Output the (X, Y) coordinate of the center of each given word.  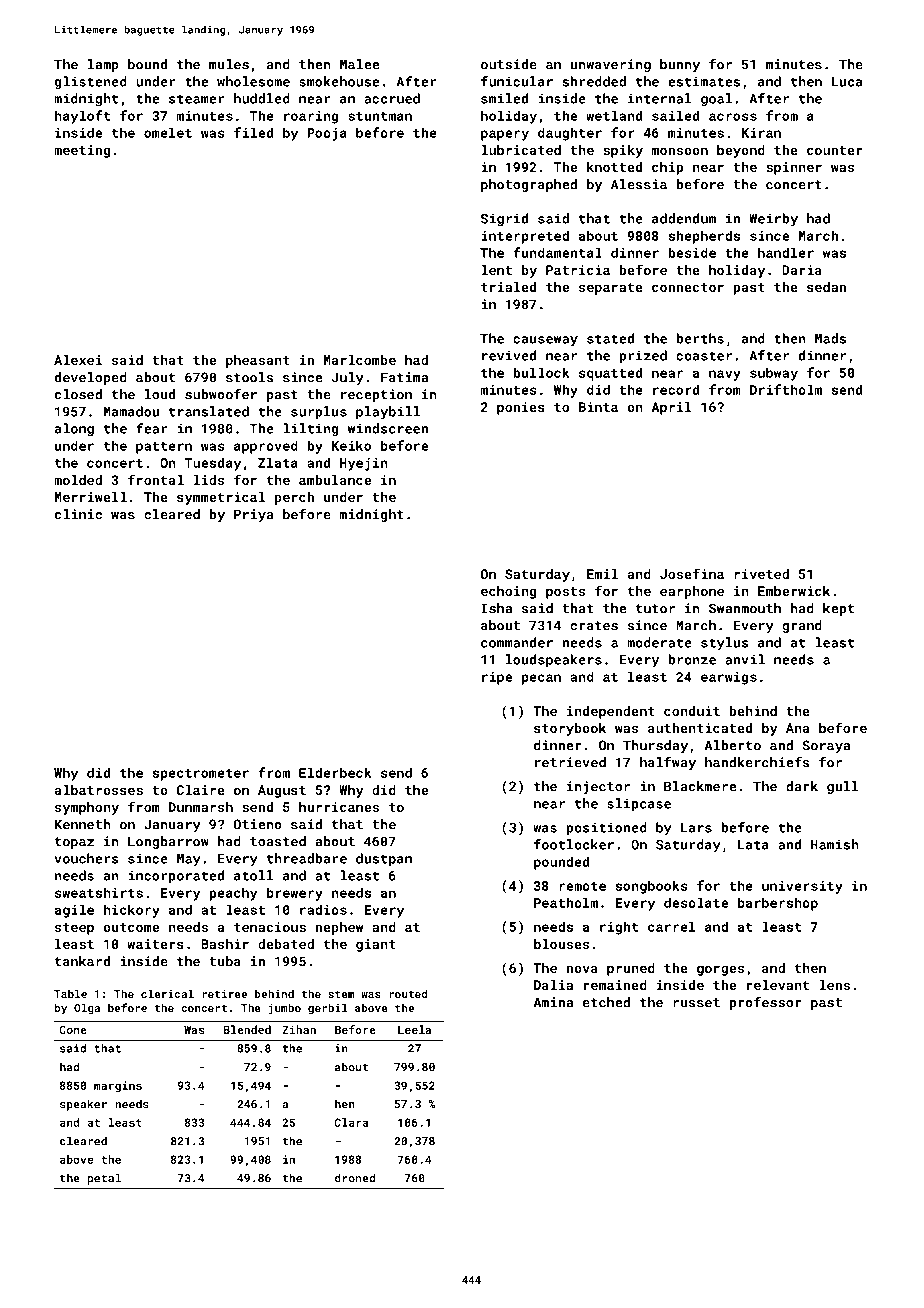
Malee (359, 64)
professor (765, 1003)
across (733, 117)
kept (838, 609)
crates (594, 626)
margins (118, 1086)
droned (355, 1178)
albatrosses (99, 790)
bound (147, 64)
